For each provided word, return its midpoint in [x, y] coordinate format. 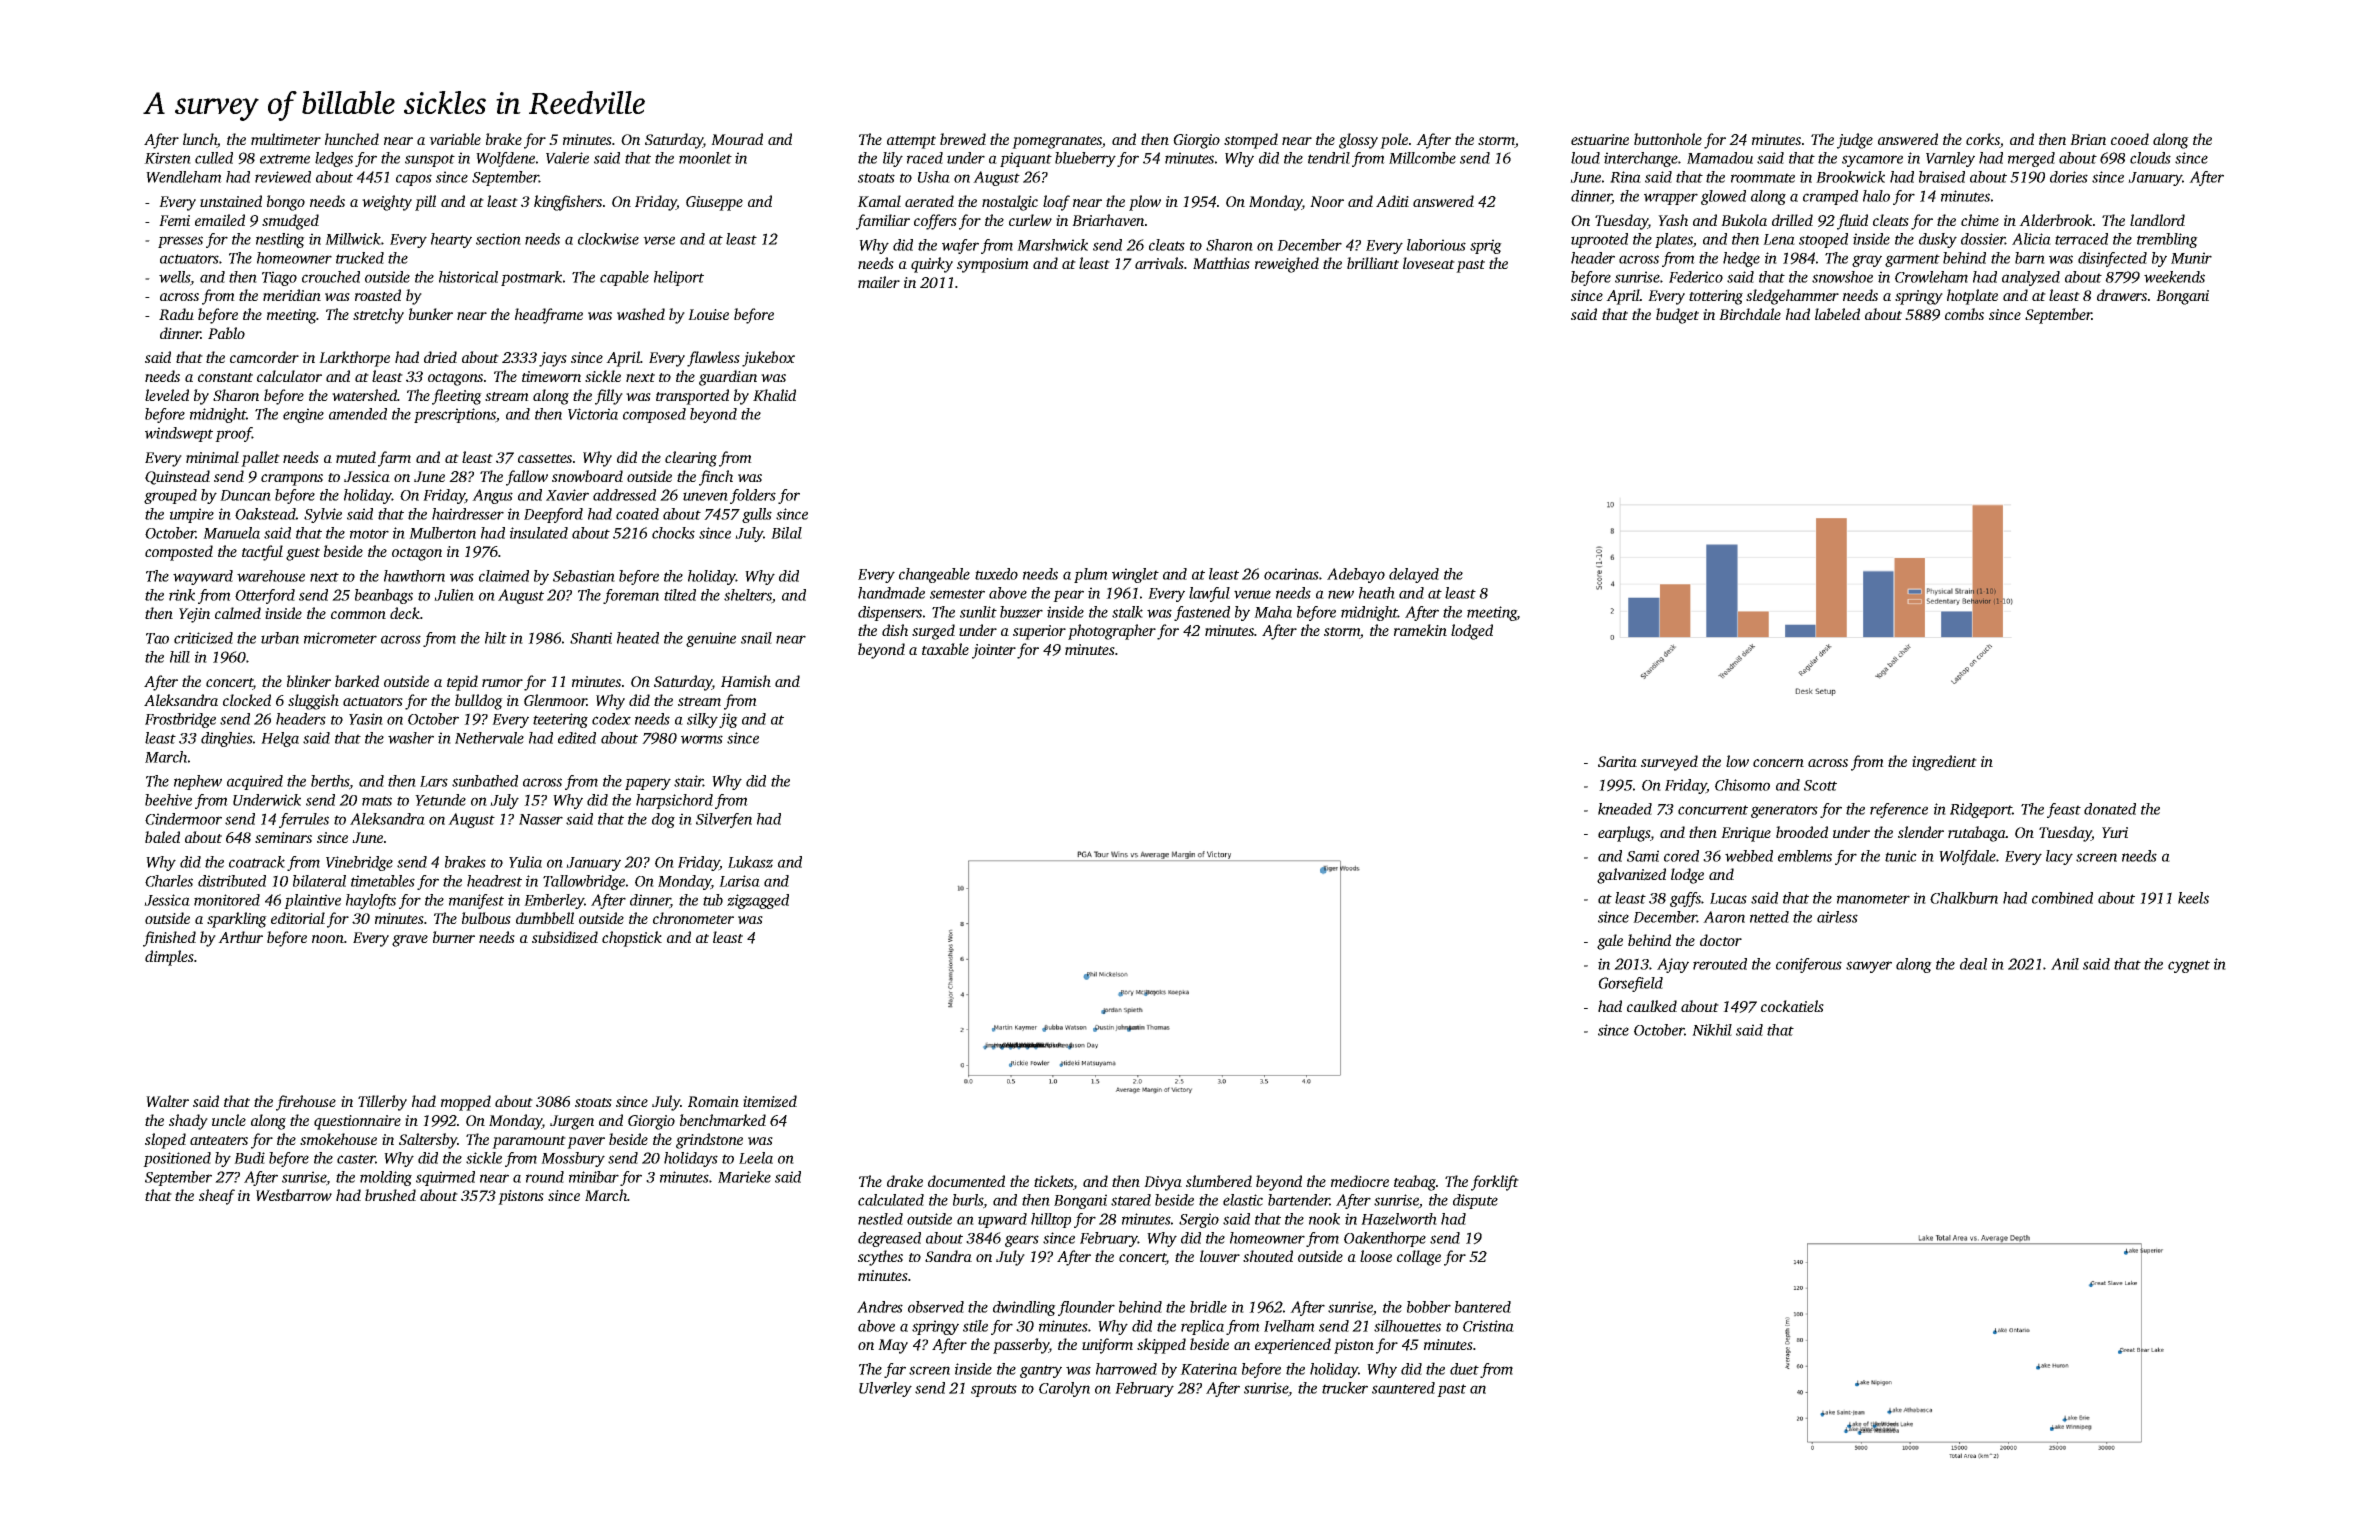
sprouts [994, 1390]
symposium [993, 265]
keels [2193, 898]
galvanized [1631, 876]
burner [454, 937]
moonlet [705, 158]
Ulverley [885, 1389]
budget [1677, 316]
